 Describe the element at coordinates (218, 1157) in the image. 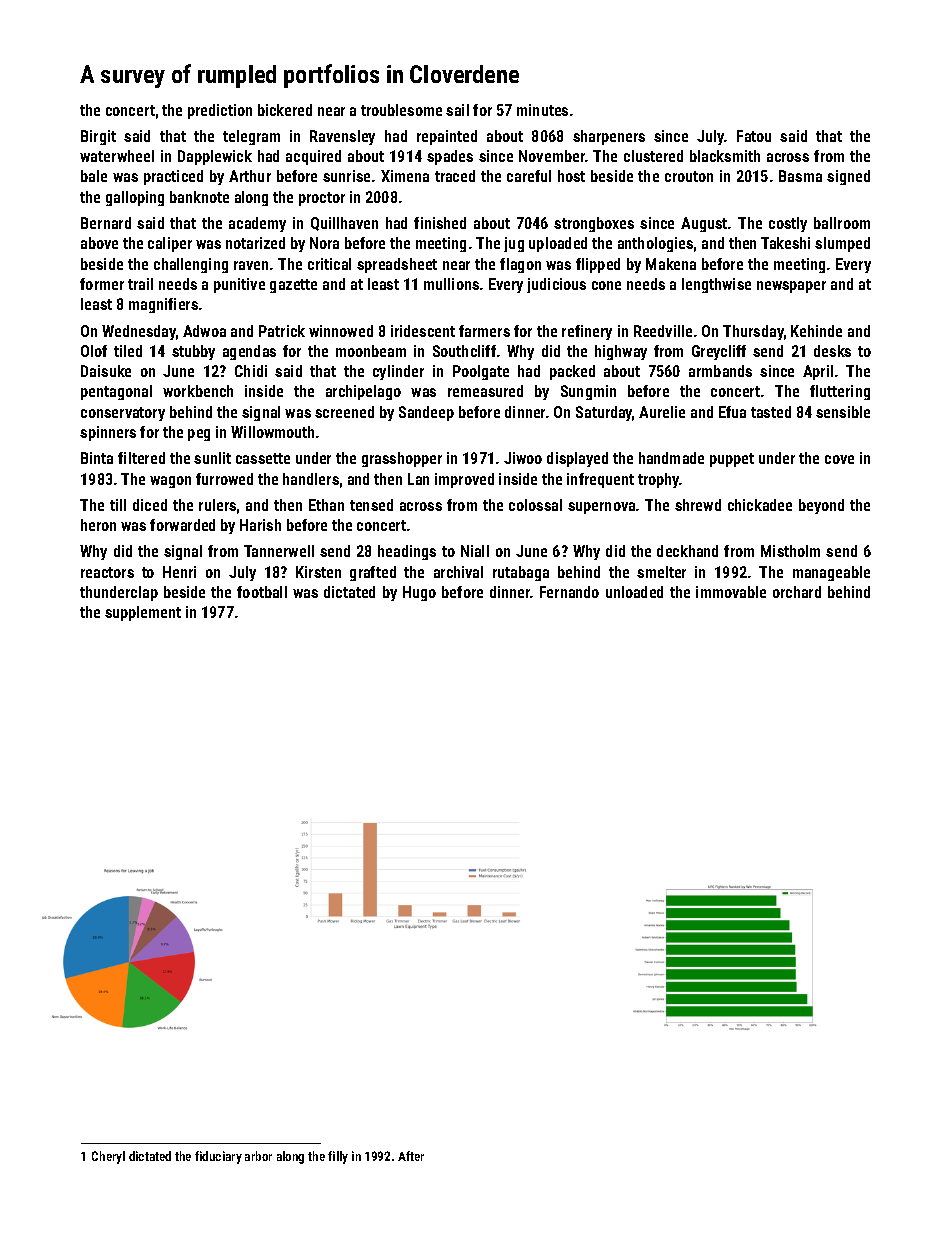

I see `fiduciary` at that location.
